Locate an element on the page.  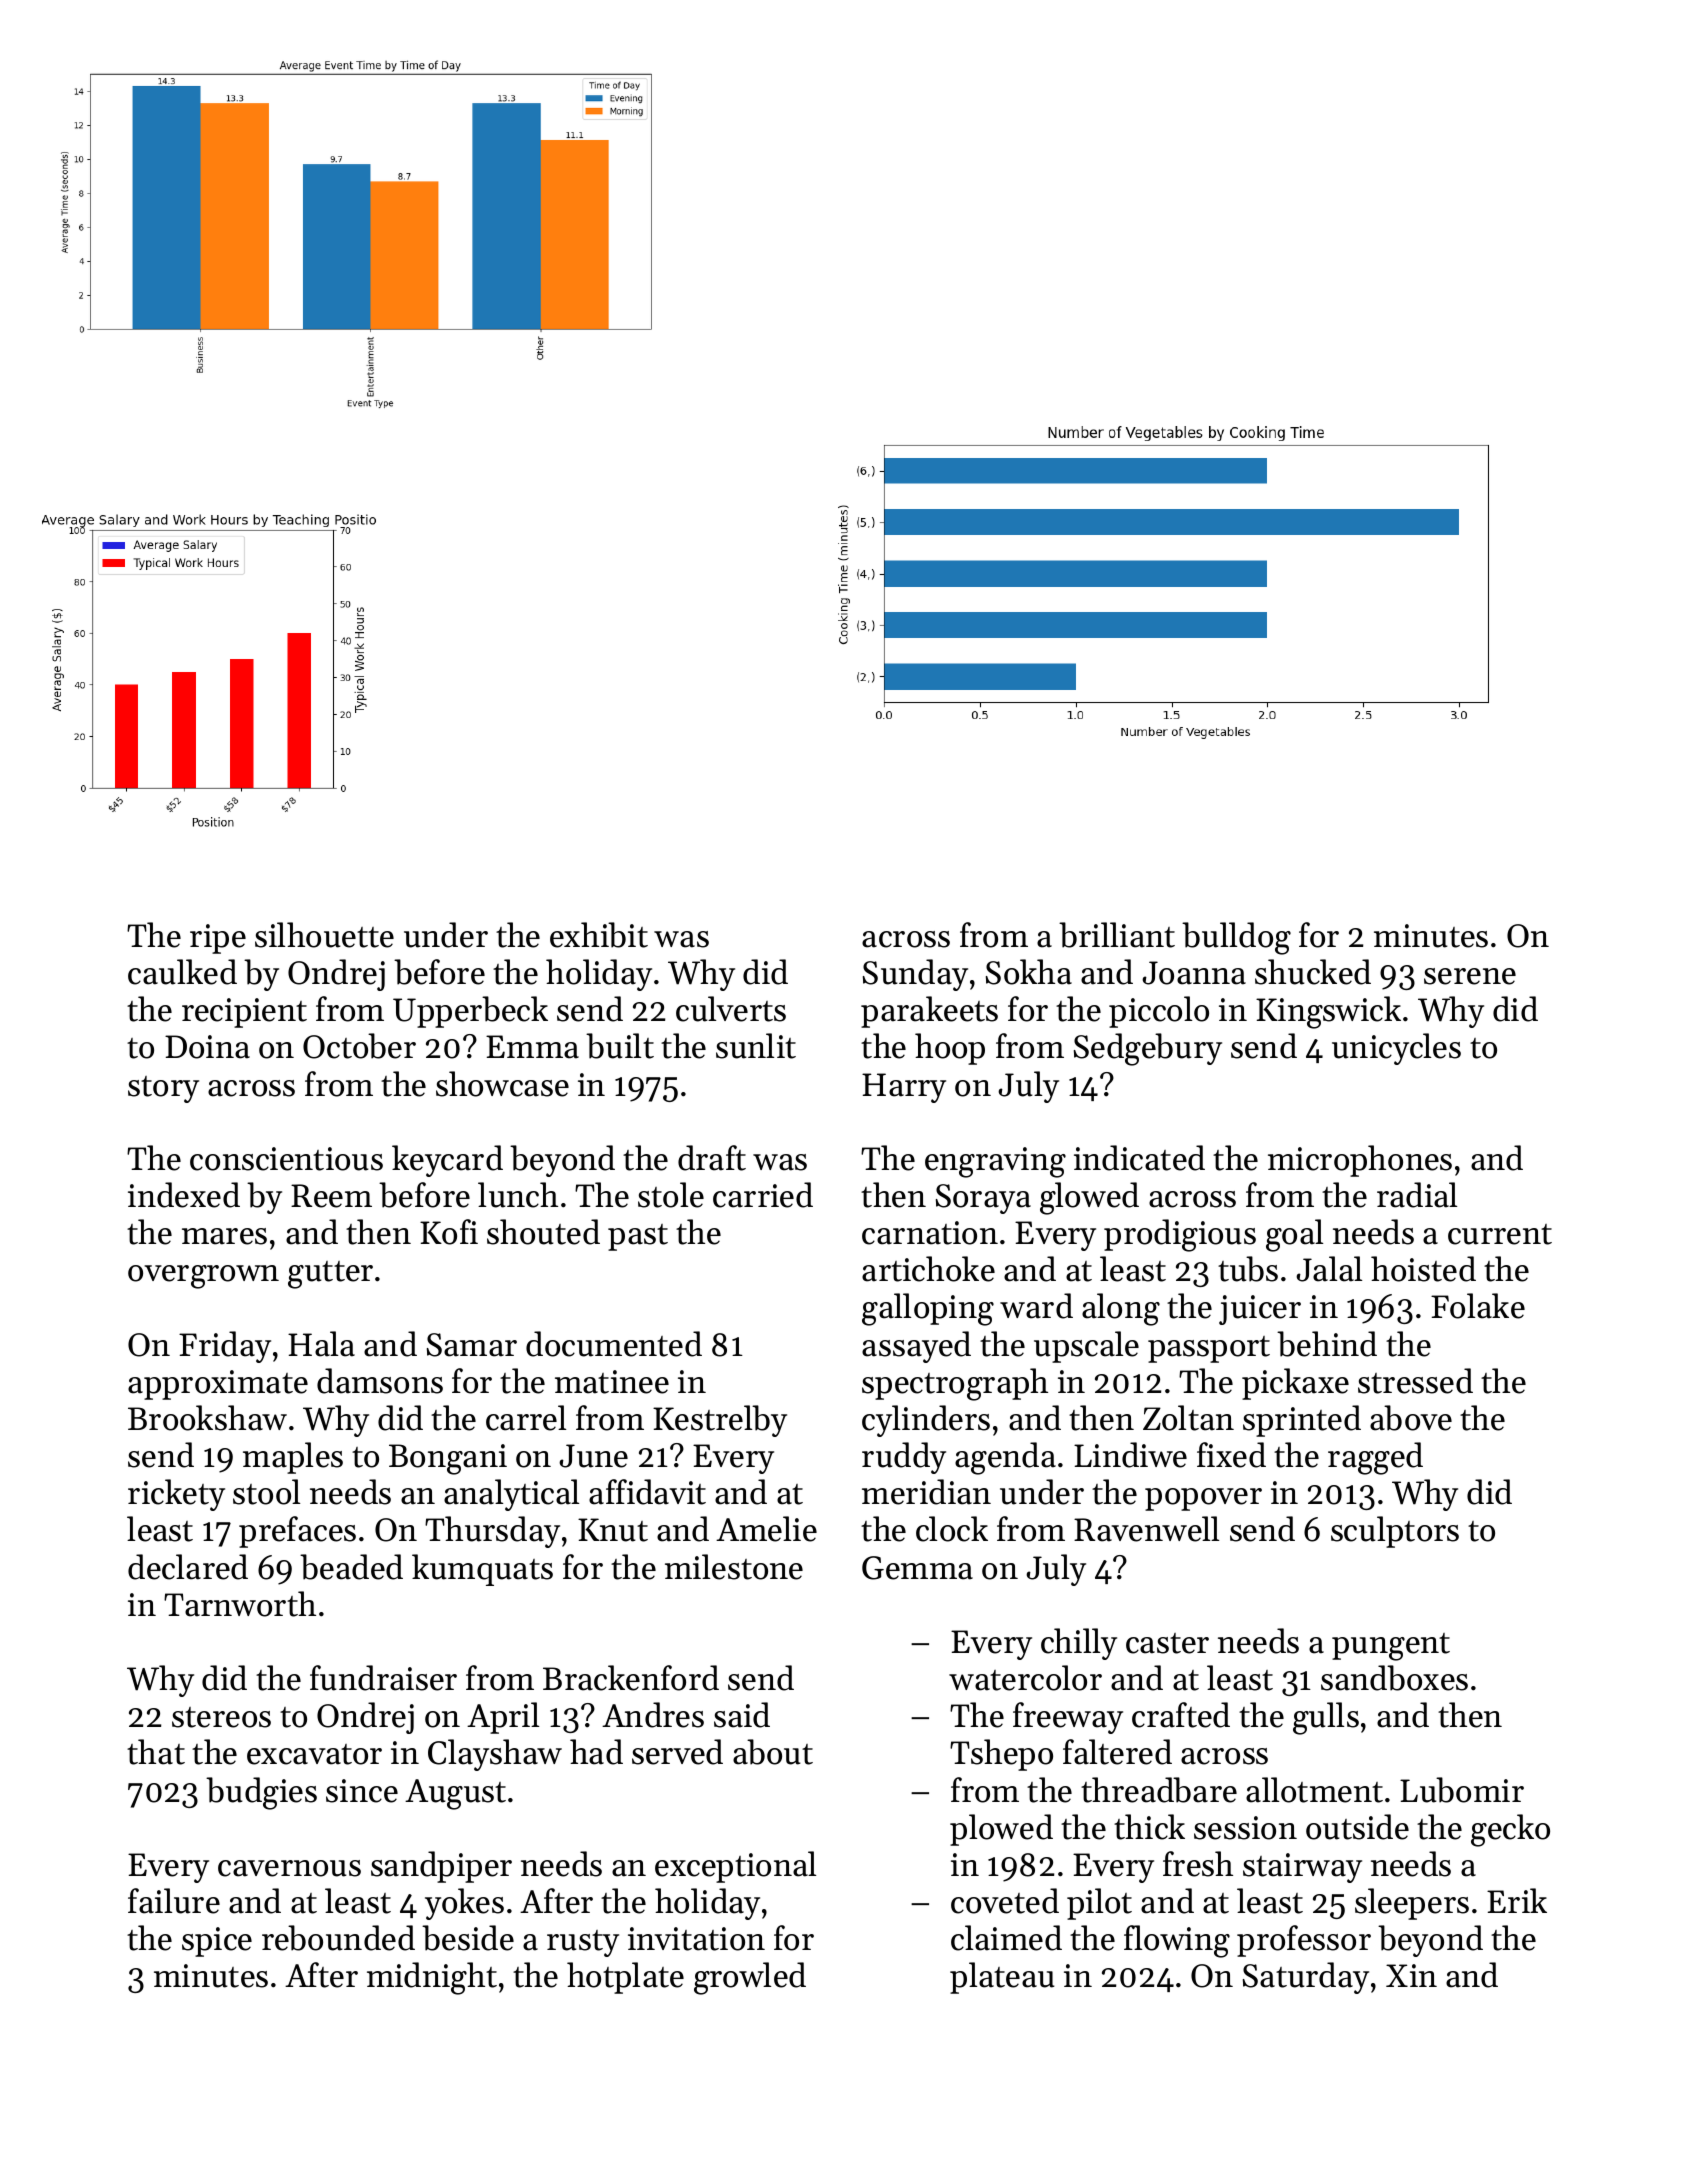
Folake is located at coordinates (1478, 1306).
